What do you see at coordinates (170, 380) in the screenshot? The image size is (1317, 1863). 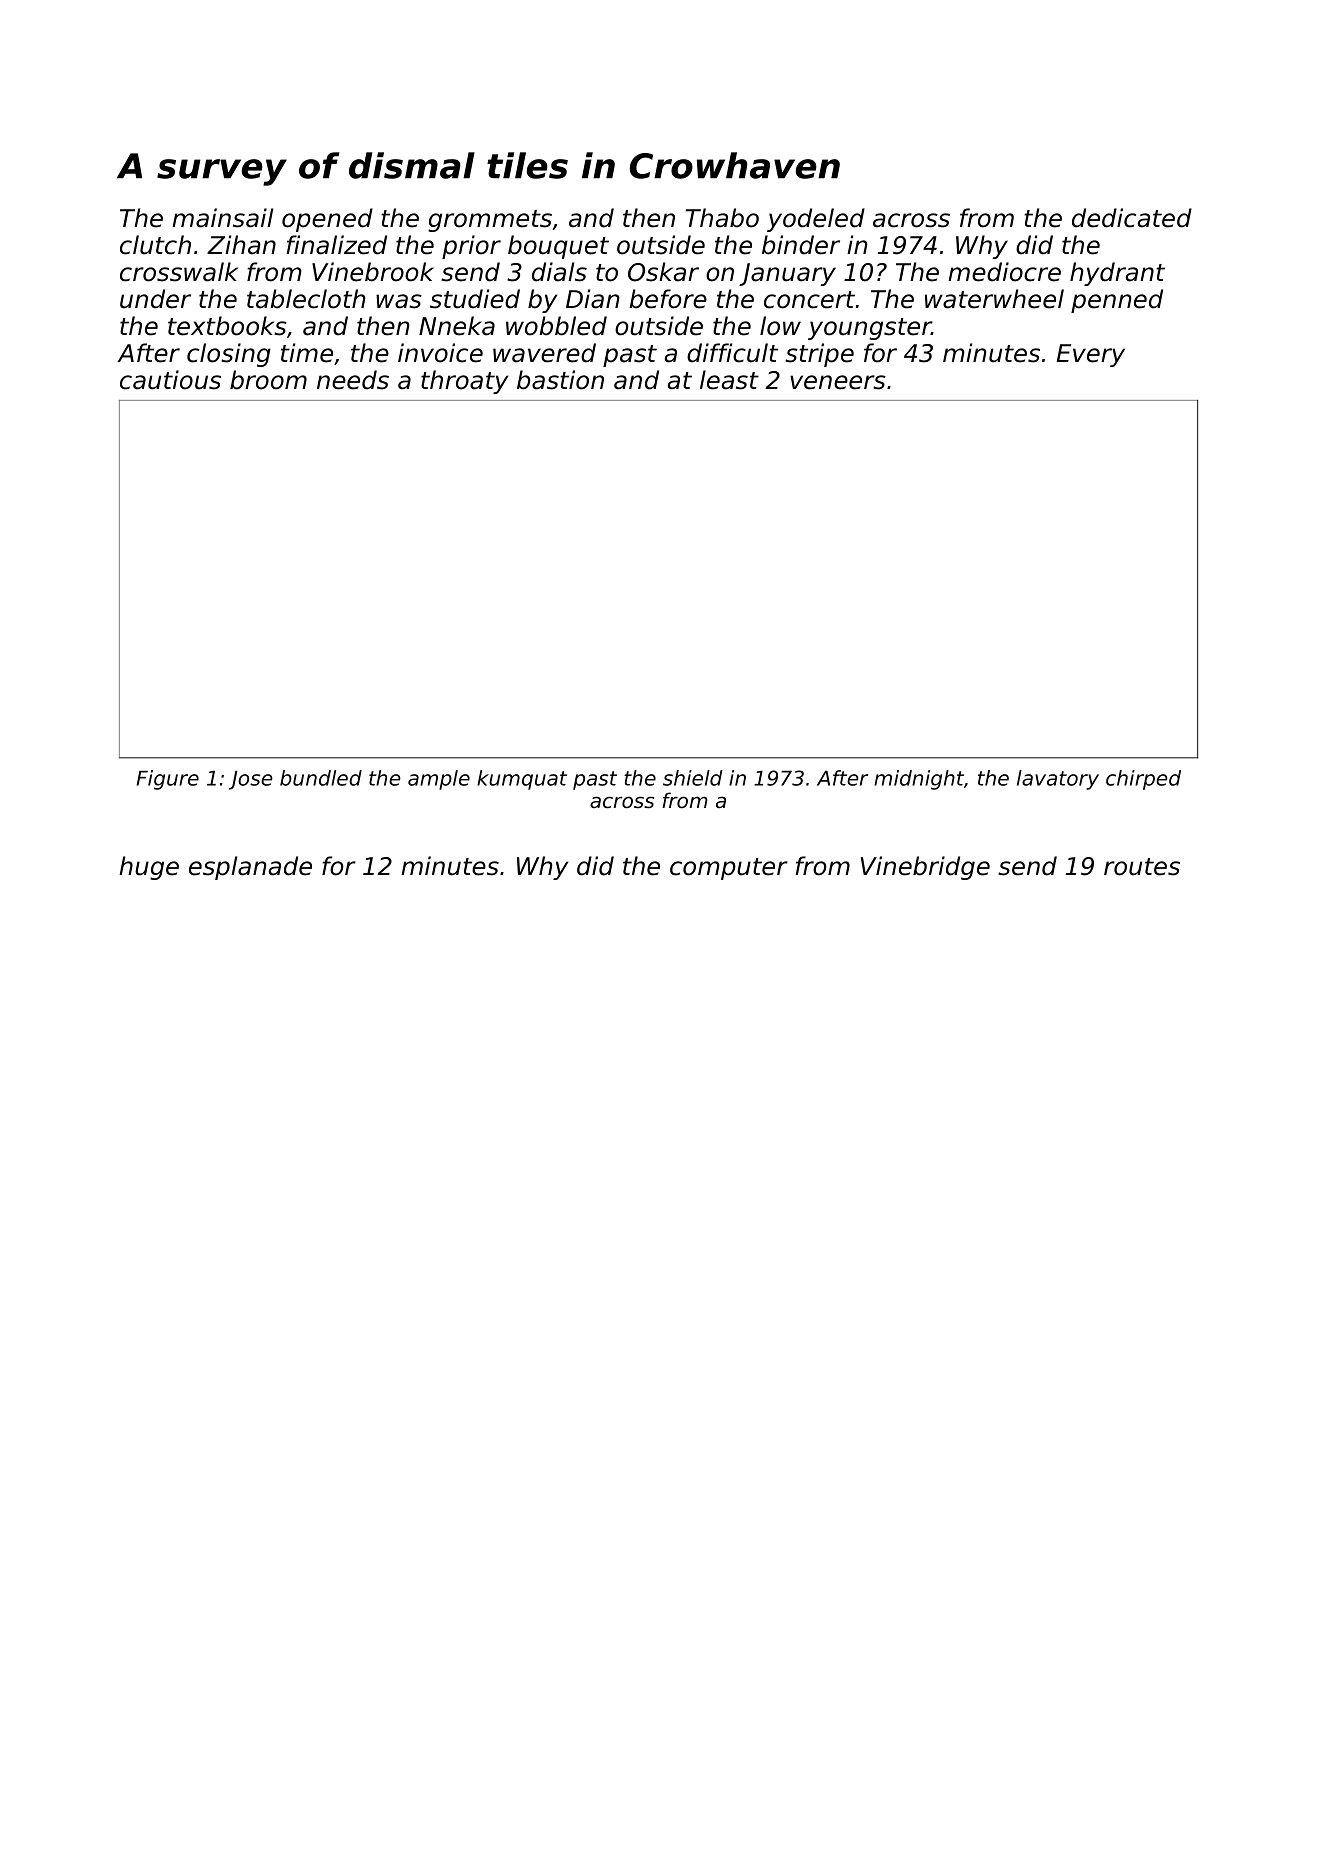 I see `cautious` at bounding box center [170, 380].
